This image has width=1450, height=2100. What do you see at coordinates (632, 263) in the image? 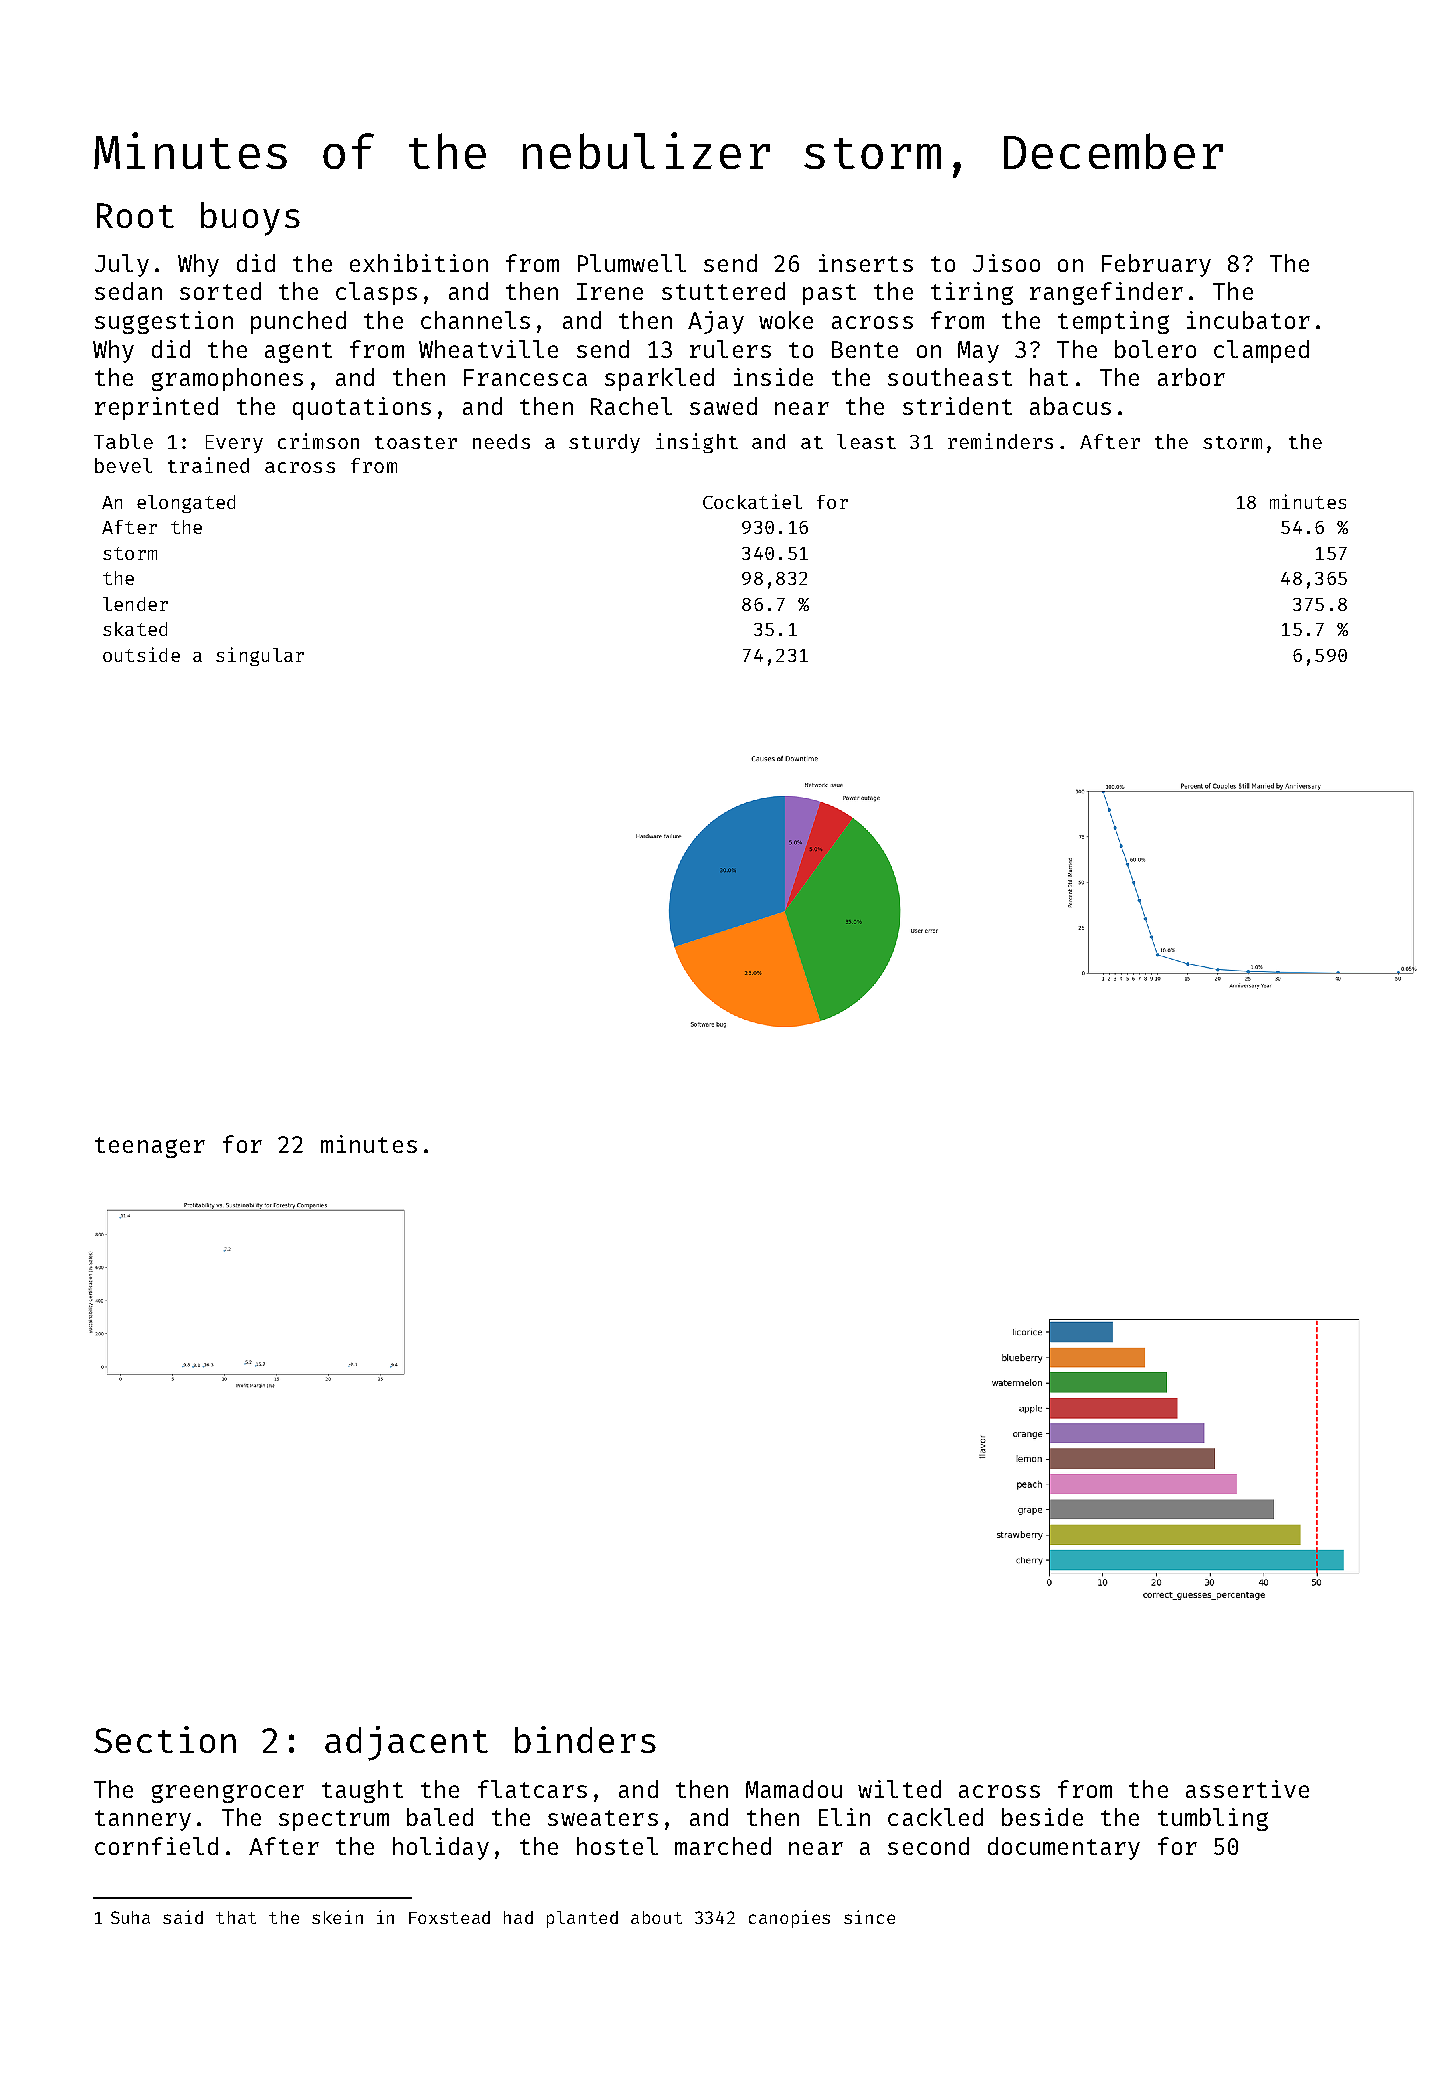
I see `Plumwell` at bounding box center [632, 263].
